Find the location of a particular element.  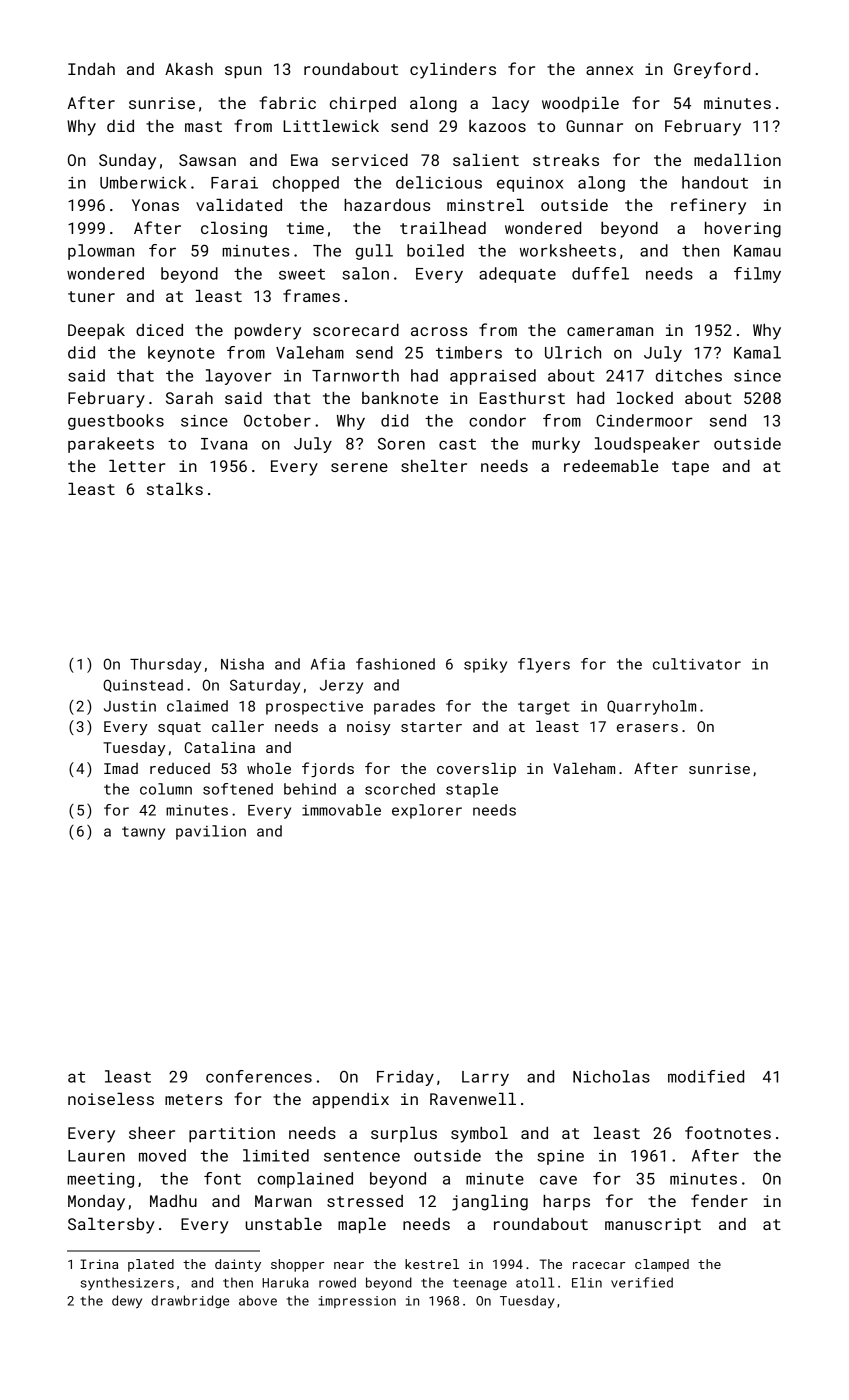

Lauren is located at coordinates (96, 1156).
